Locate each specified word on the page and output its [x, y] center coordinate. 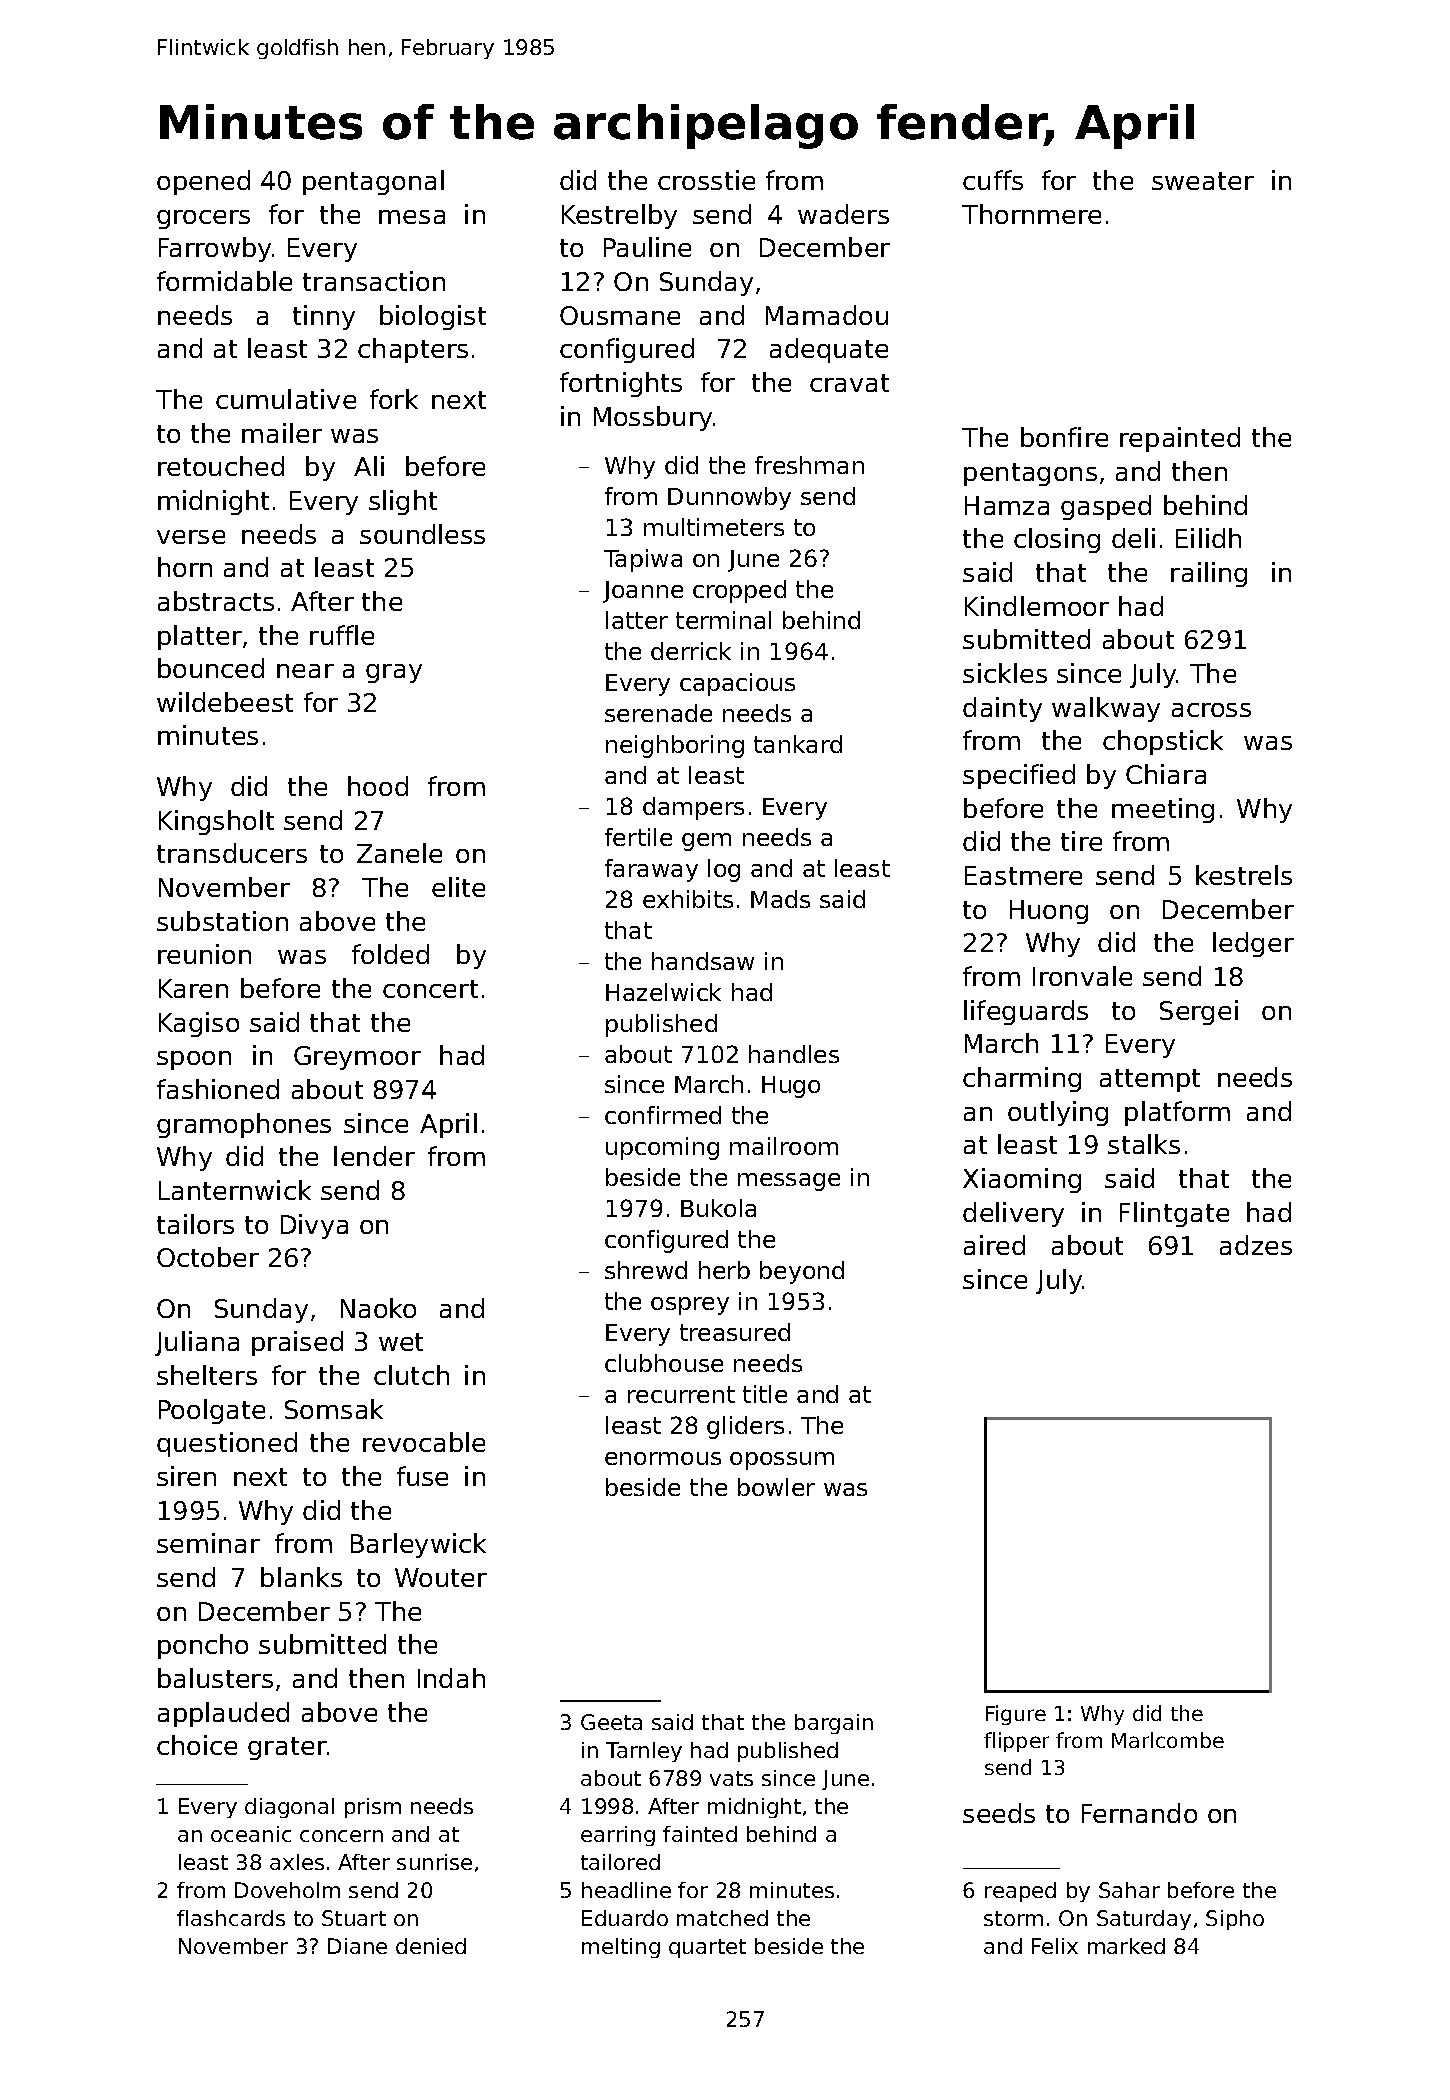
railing [1209, 574]
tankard [798, 744]
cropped [739, 591]
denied [431, 1946]
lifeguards [1026, 1012]
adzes [1256, 1245]
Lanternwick [235, 1190]
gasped [1106, 507]
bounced [211, 668]
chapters [413, 350]
